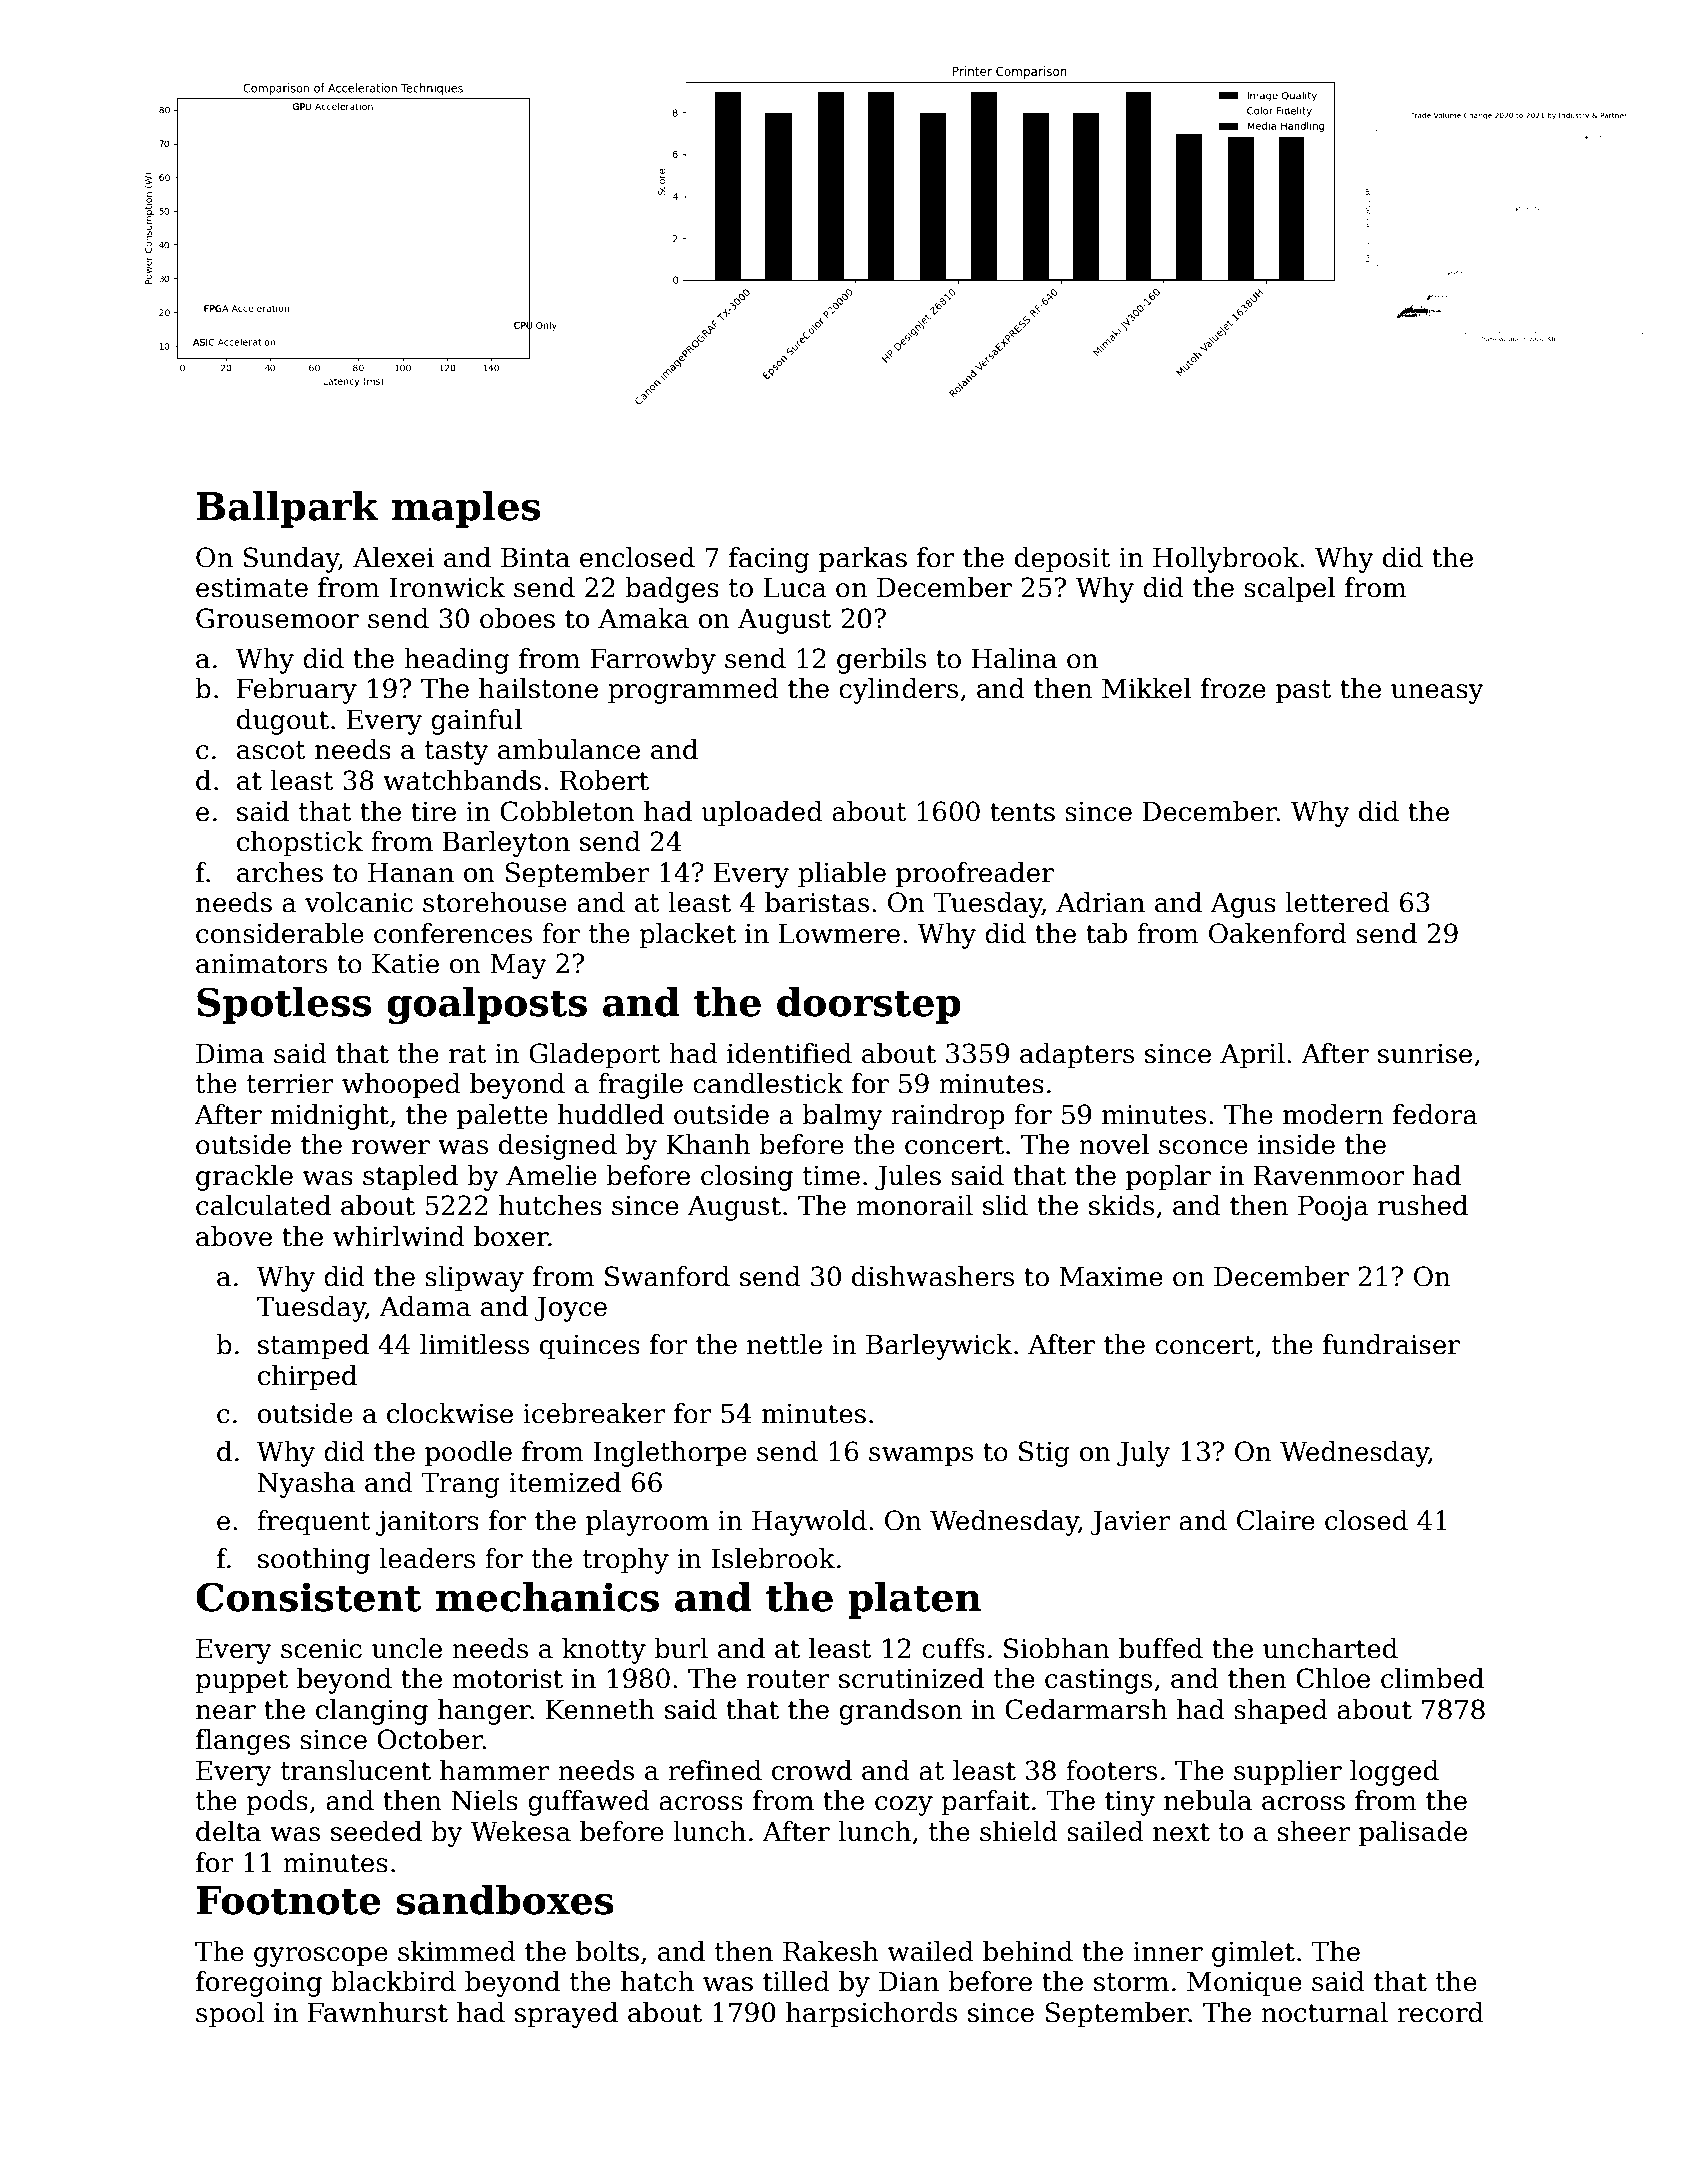 This screenshot has width=1683, height=2178. What do you see at coordinates (1226, 560) in the screenshot?
I see `Hollybrook` at bounding box center [1226, 560].
